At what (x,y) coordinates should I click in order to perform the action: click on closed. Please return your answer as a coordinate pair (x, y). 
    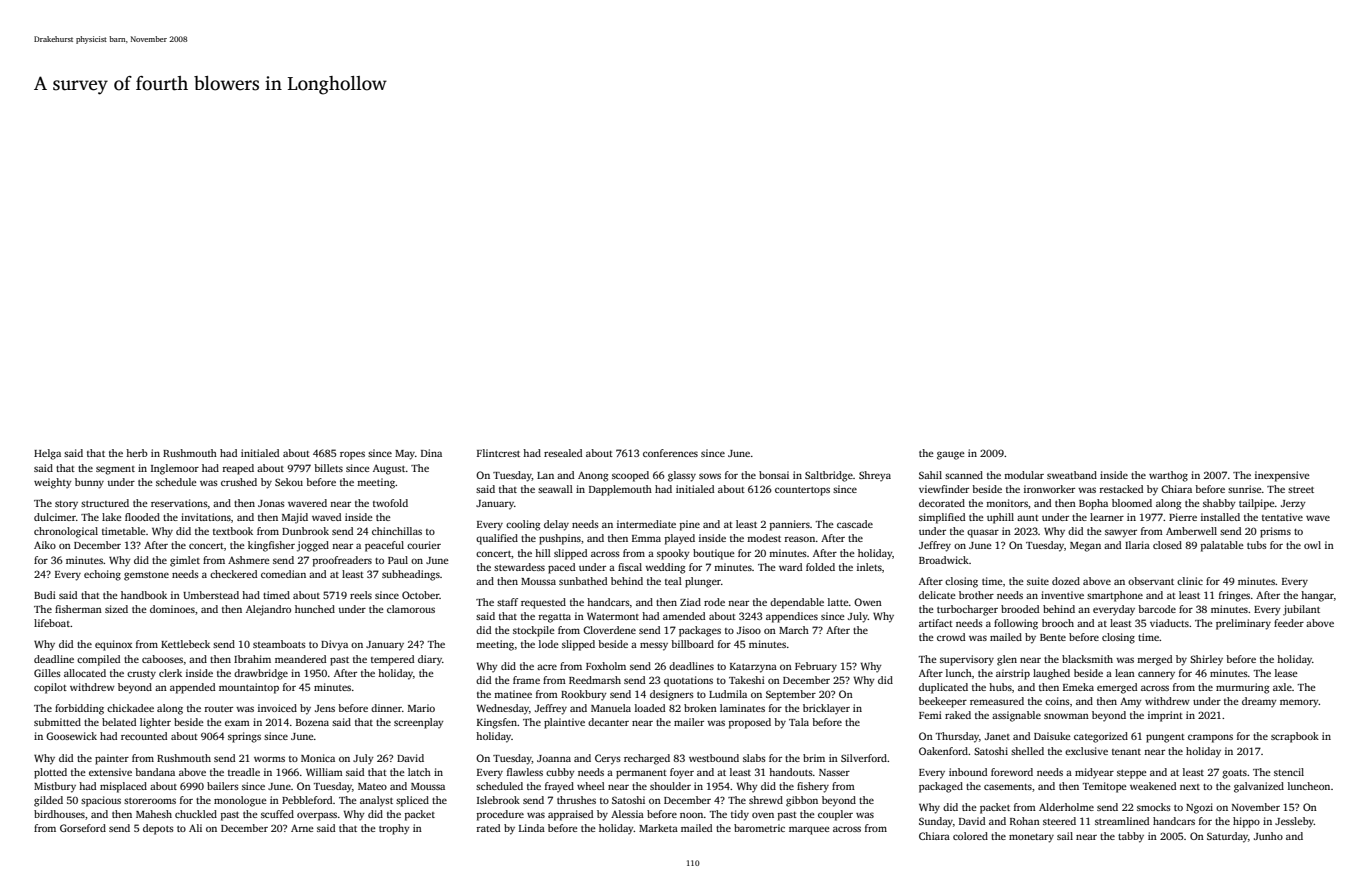
    Looking at the image, I should click on (1167, 545).
